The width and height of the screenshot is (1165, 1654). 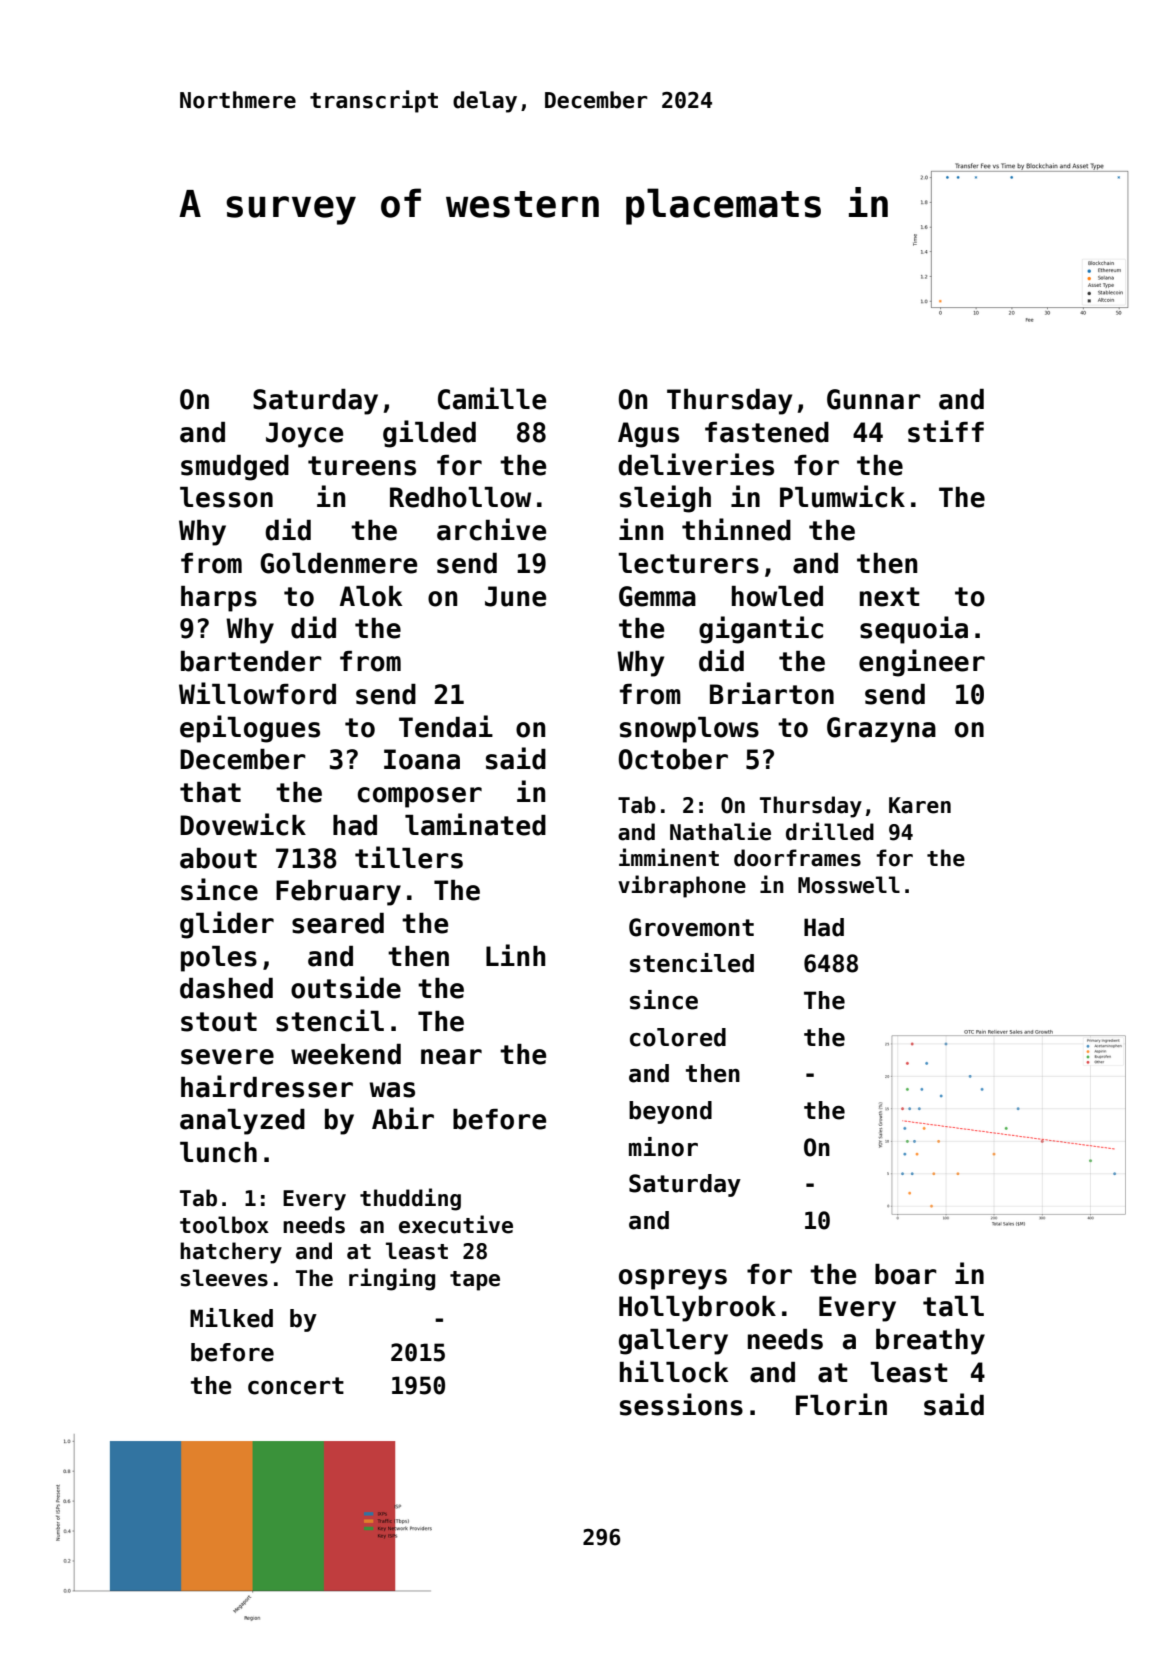 What do you see at coordinates (296, 1386) in the screenshot?
I see `concert` at bounding box center [296, 1386].
